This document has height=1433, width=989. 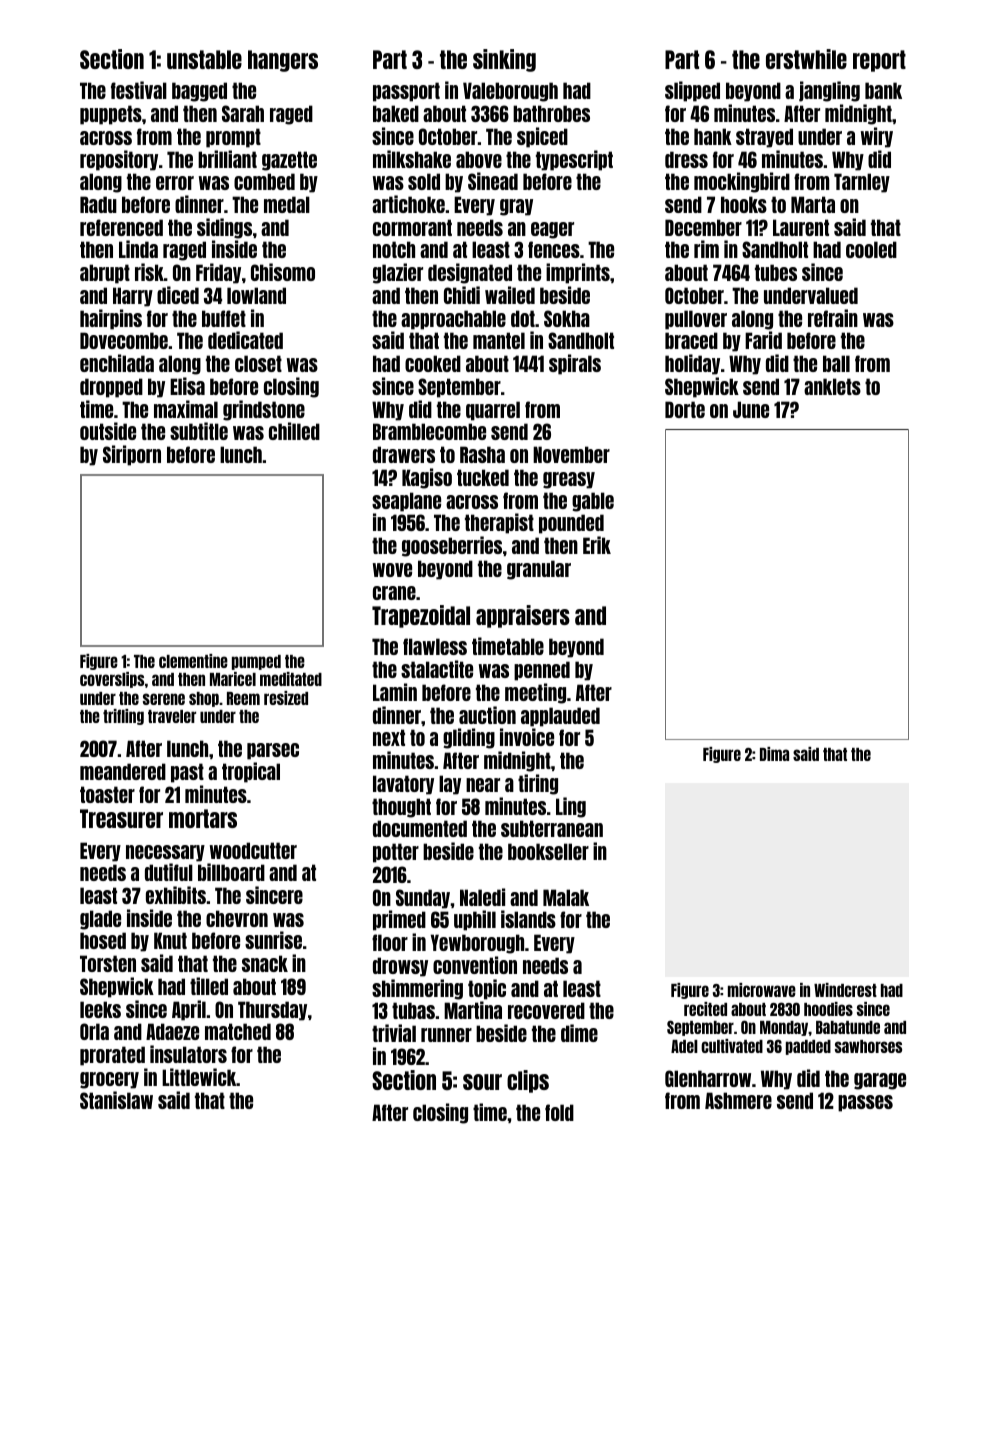 I want to click on erstwhile, so click(x=806, y=59).
